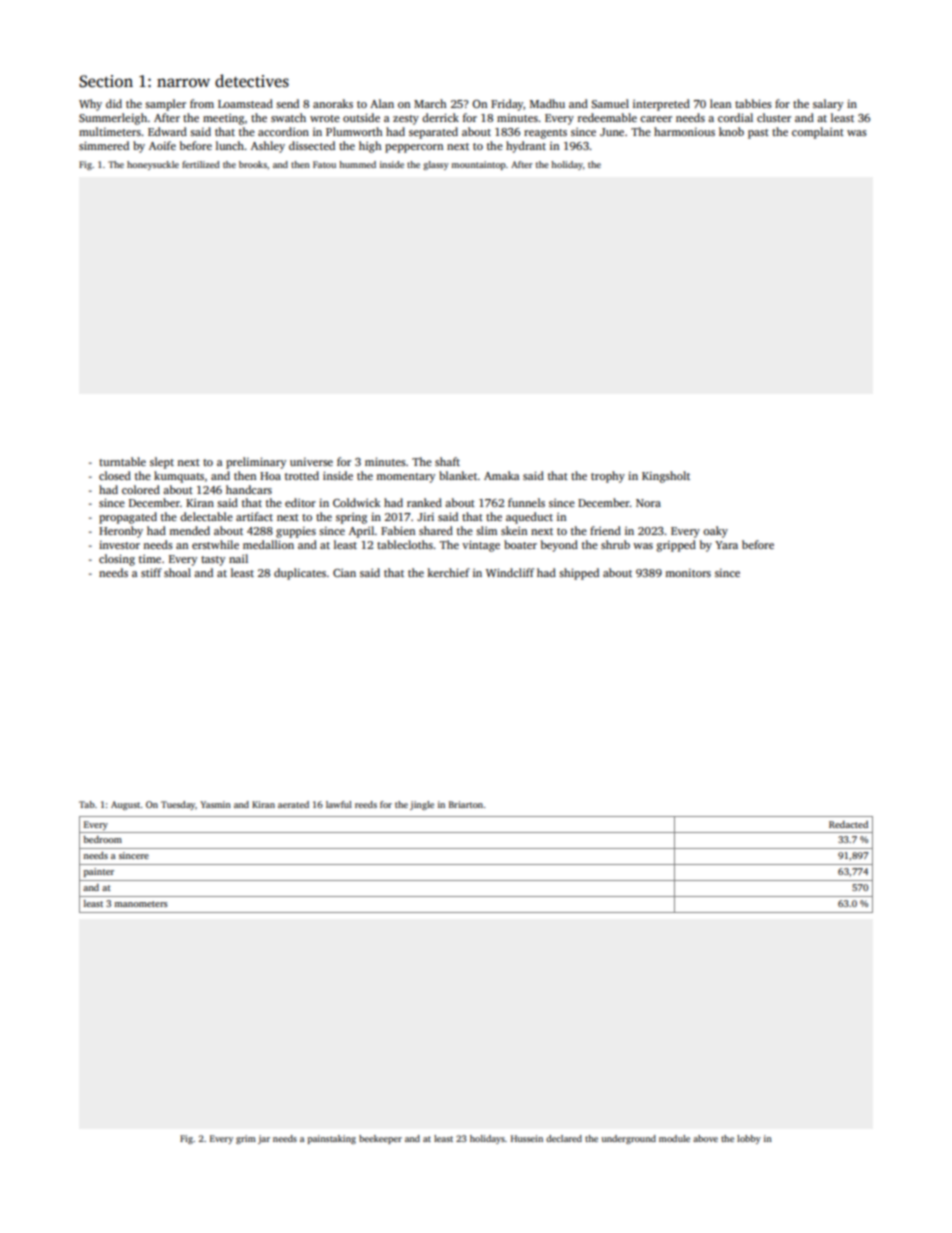  I want to click on Yara, so click(726, 545).
